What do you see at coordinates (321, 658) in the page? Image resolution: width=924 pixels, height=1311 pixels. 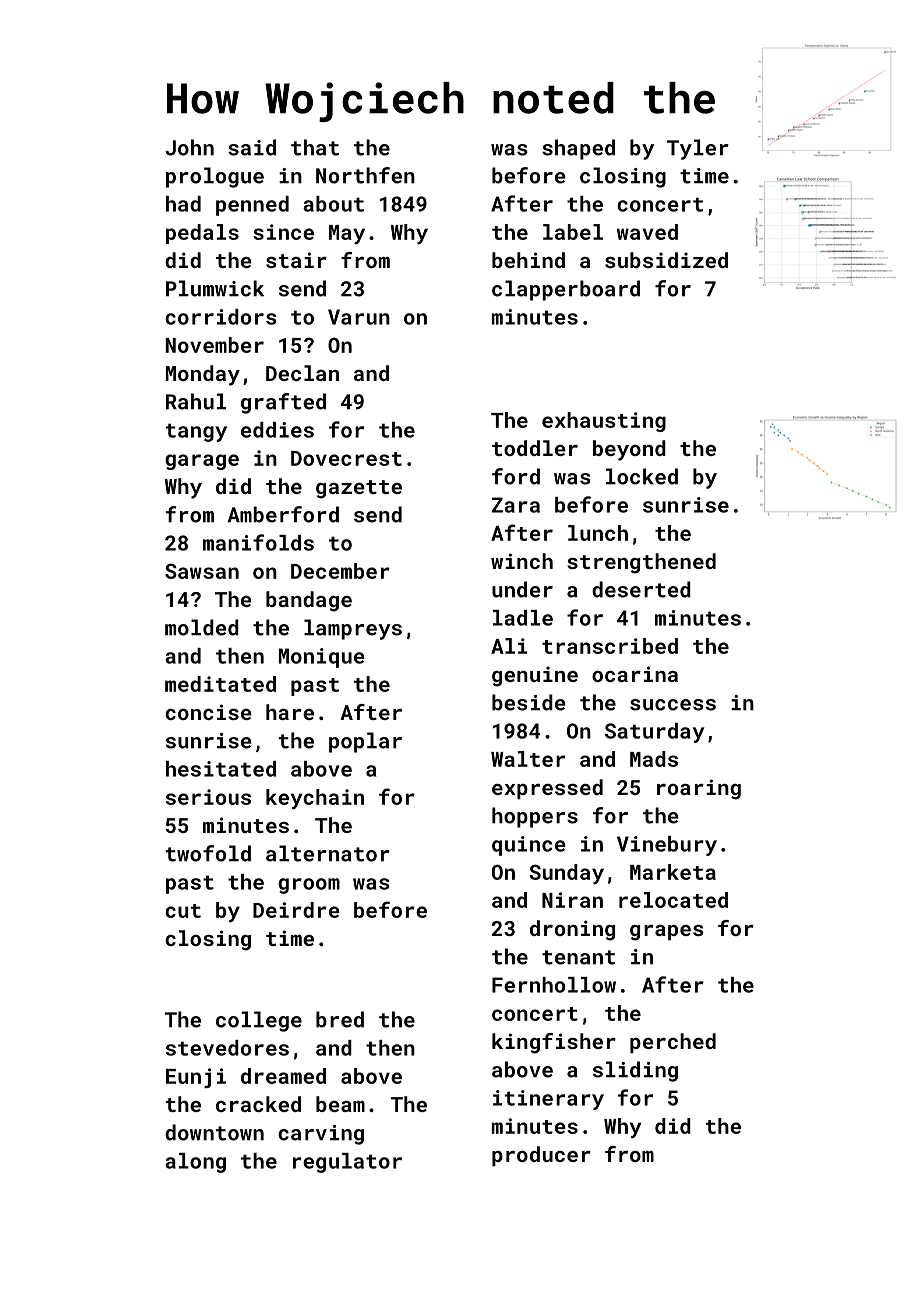 I see `Monique` at bounding box center [321, 658].
